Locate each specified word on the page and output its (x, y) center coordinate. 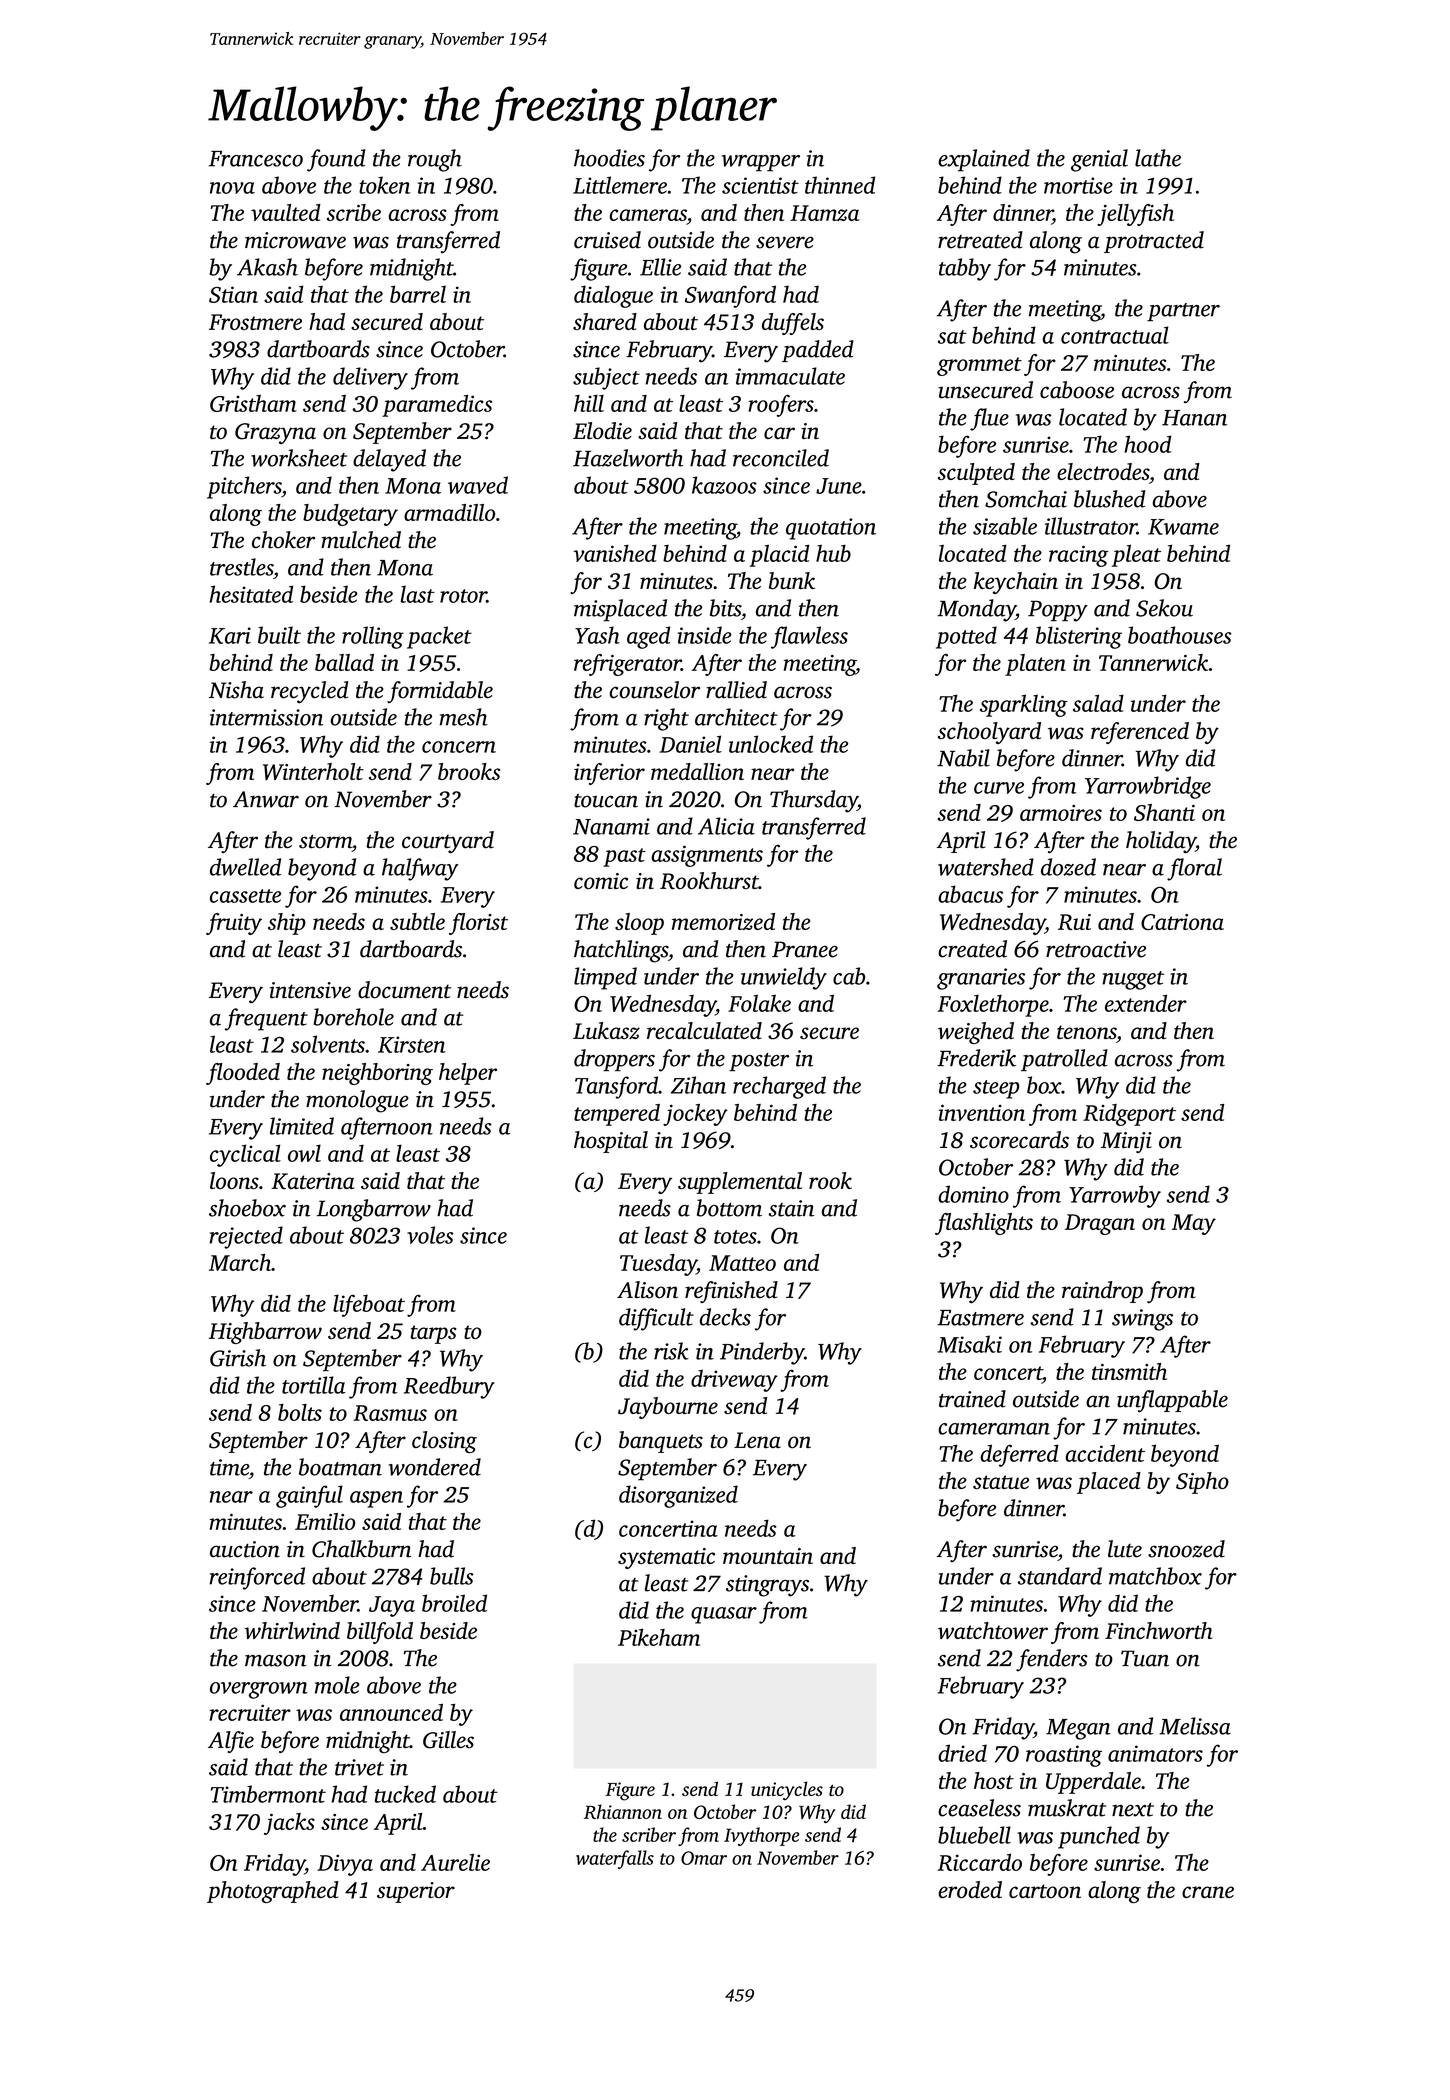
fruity (234, 924)
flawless (809, 637)
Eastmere (980, 1318)
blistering (1079, 637)
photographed (273, 1892)
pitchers (244, 487)
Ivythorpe (761, 1836)
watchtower (993, 1630)
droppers (614, 1060)
